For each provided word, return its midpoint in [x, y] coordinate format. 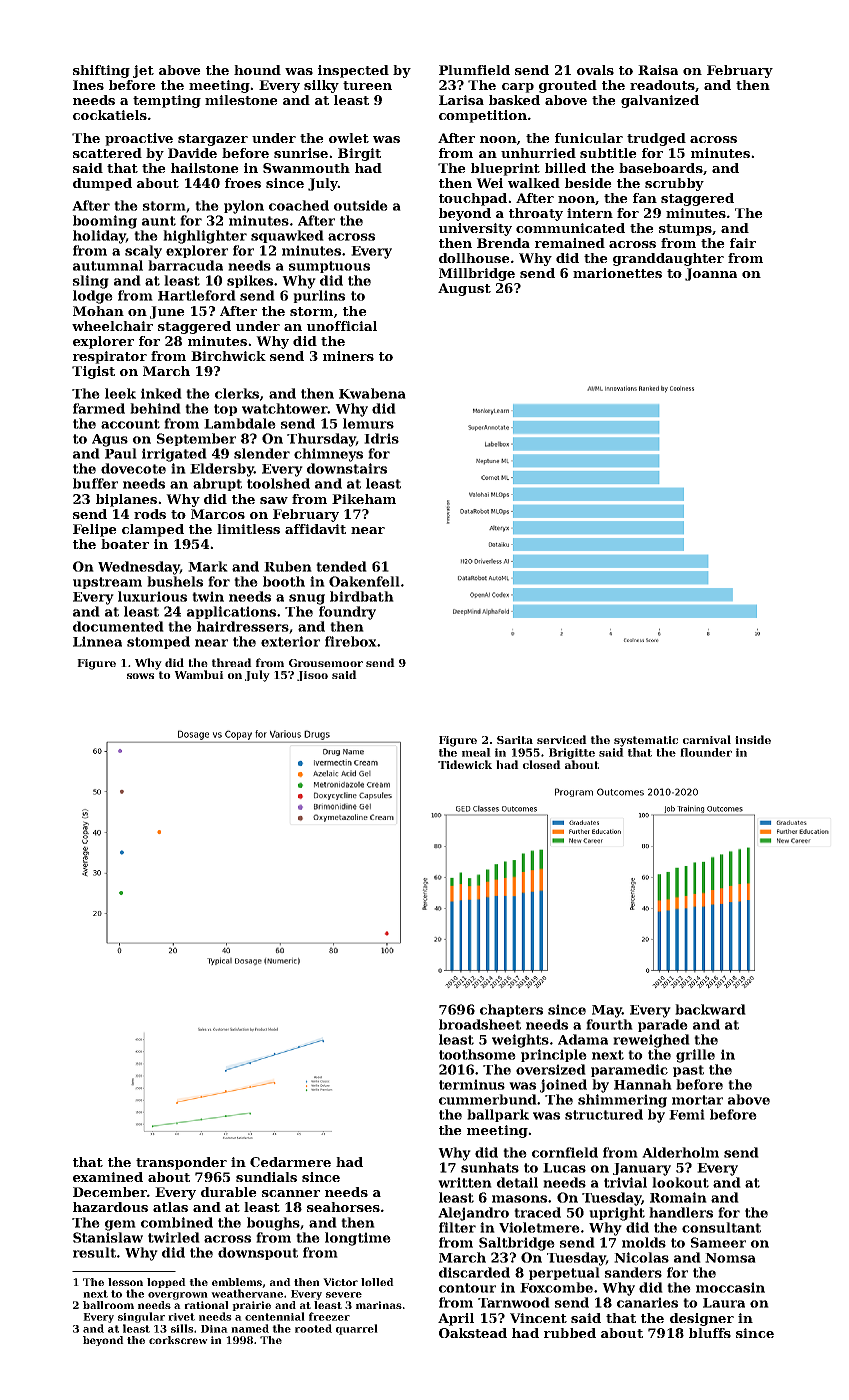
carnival [707, 739]
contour [467, 1288]
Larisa [461, 100]
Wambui [199, 674]
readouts [662, 85]
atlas [170, 1207]
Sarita [515, 740]
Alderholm [680, 1152]
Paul [121, 453]
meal [476, 752]
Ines [88, 85]
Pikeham [364, 499]
